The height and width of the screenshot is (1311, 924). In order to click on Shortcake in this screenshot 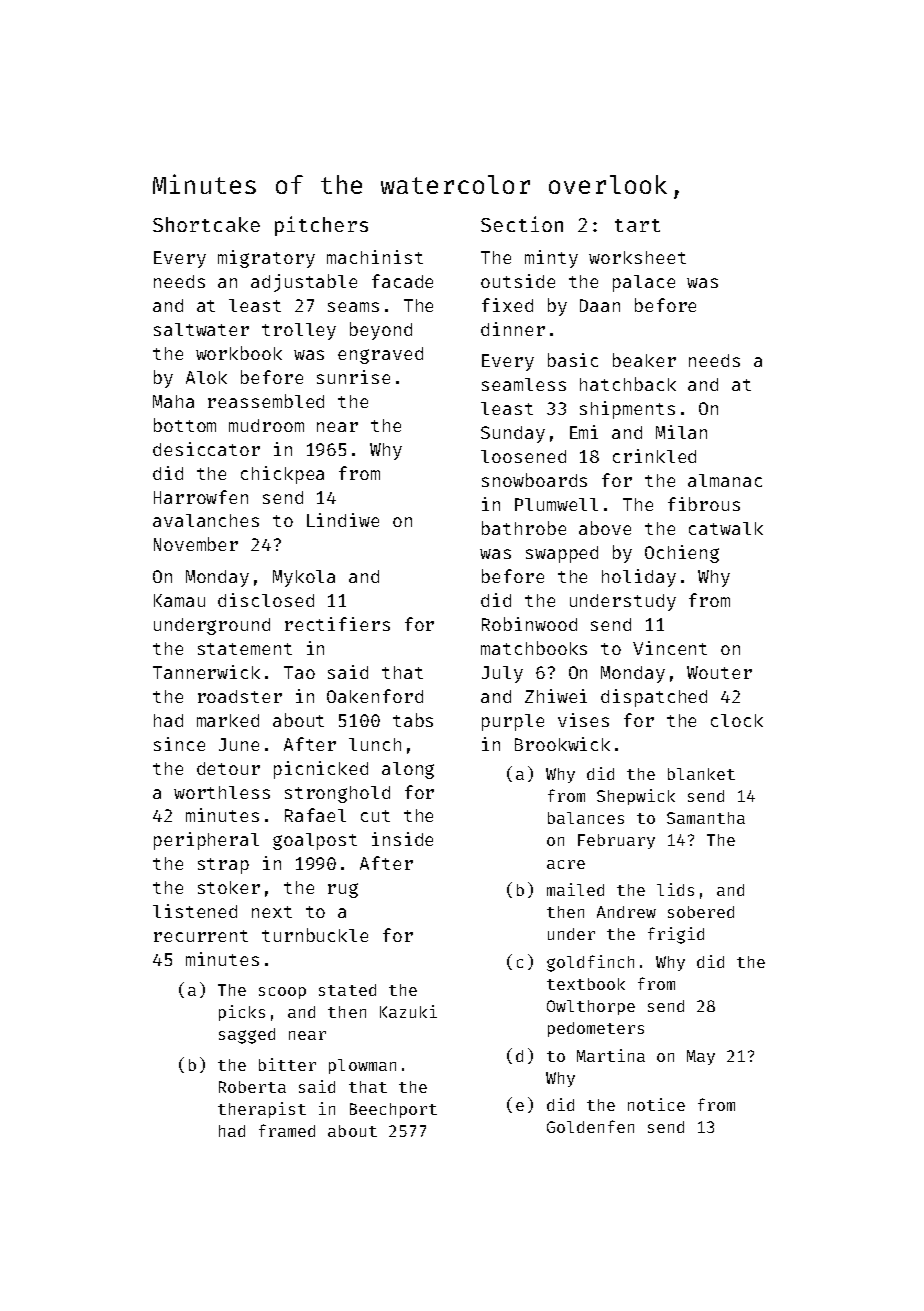, I will do `click(206, 224)`.
